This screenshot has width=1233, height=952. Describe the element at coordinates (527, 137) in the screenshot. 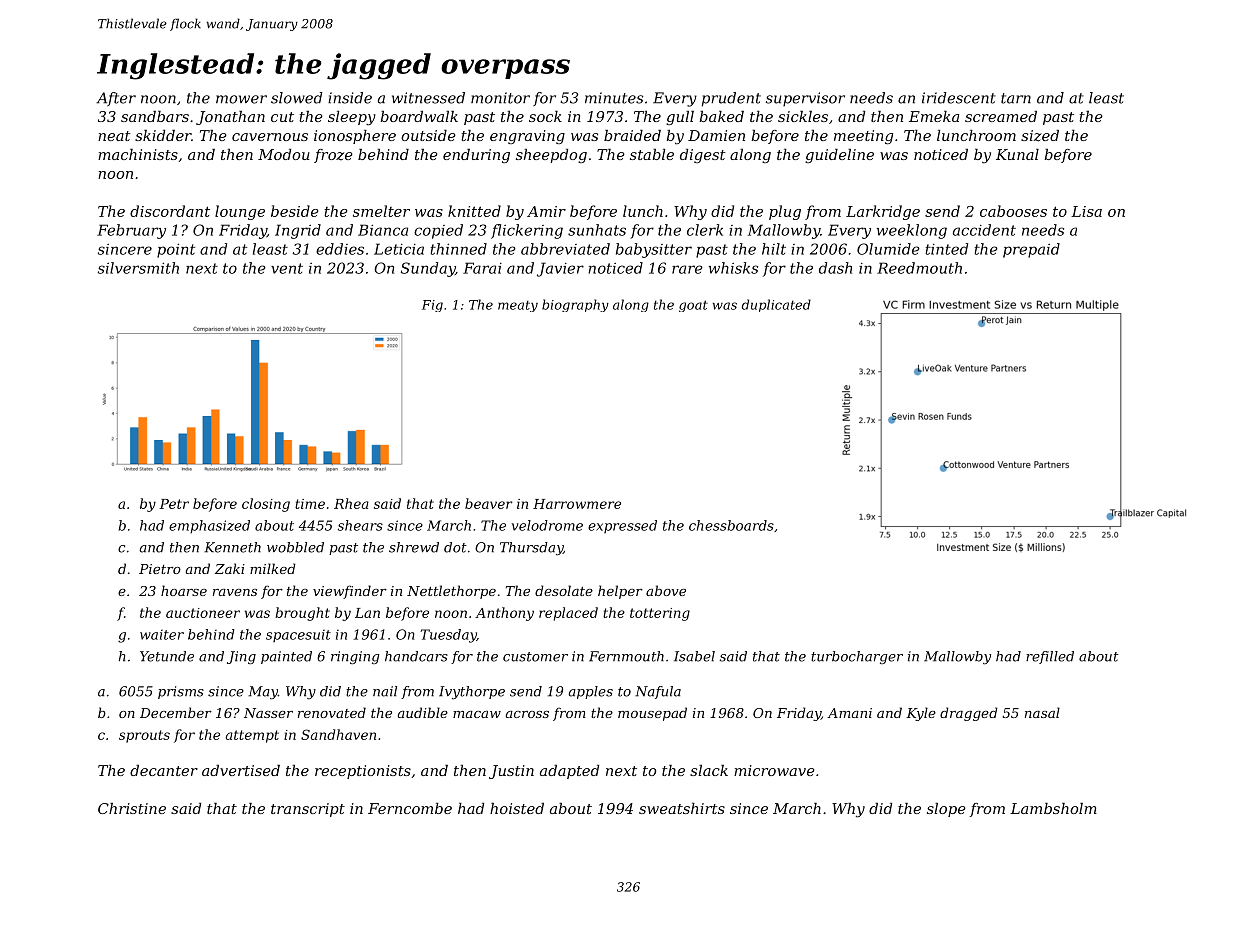

I see `engraving` at that location.
